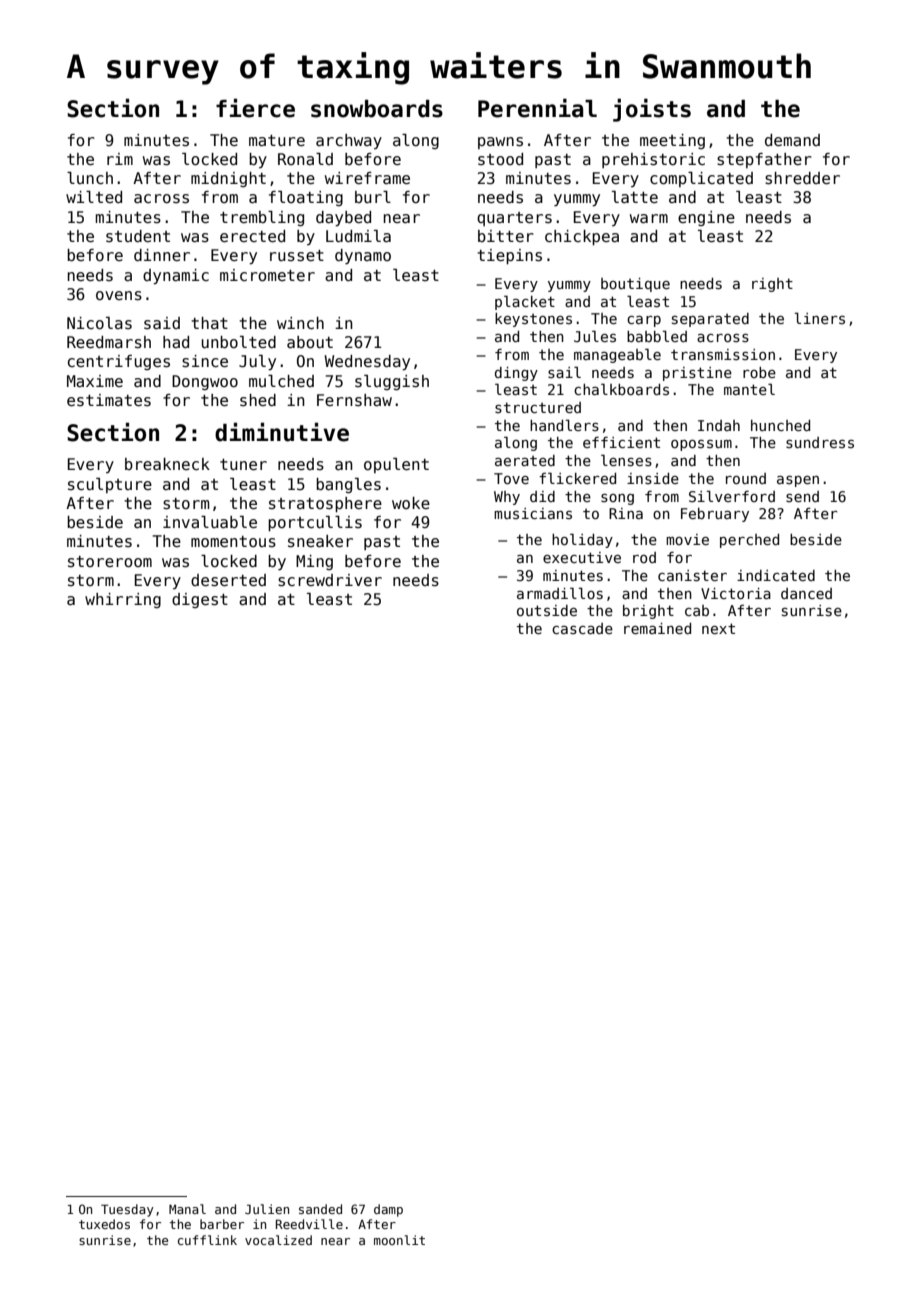 The image size is (924, 1308). I want to click on damp, so click(388, 1210).
